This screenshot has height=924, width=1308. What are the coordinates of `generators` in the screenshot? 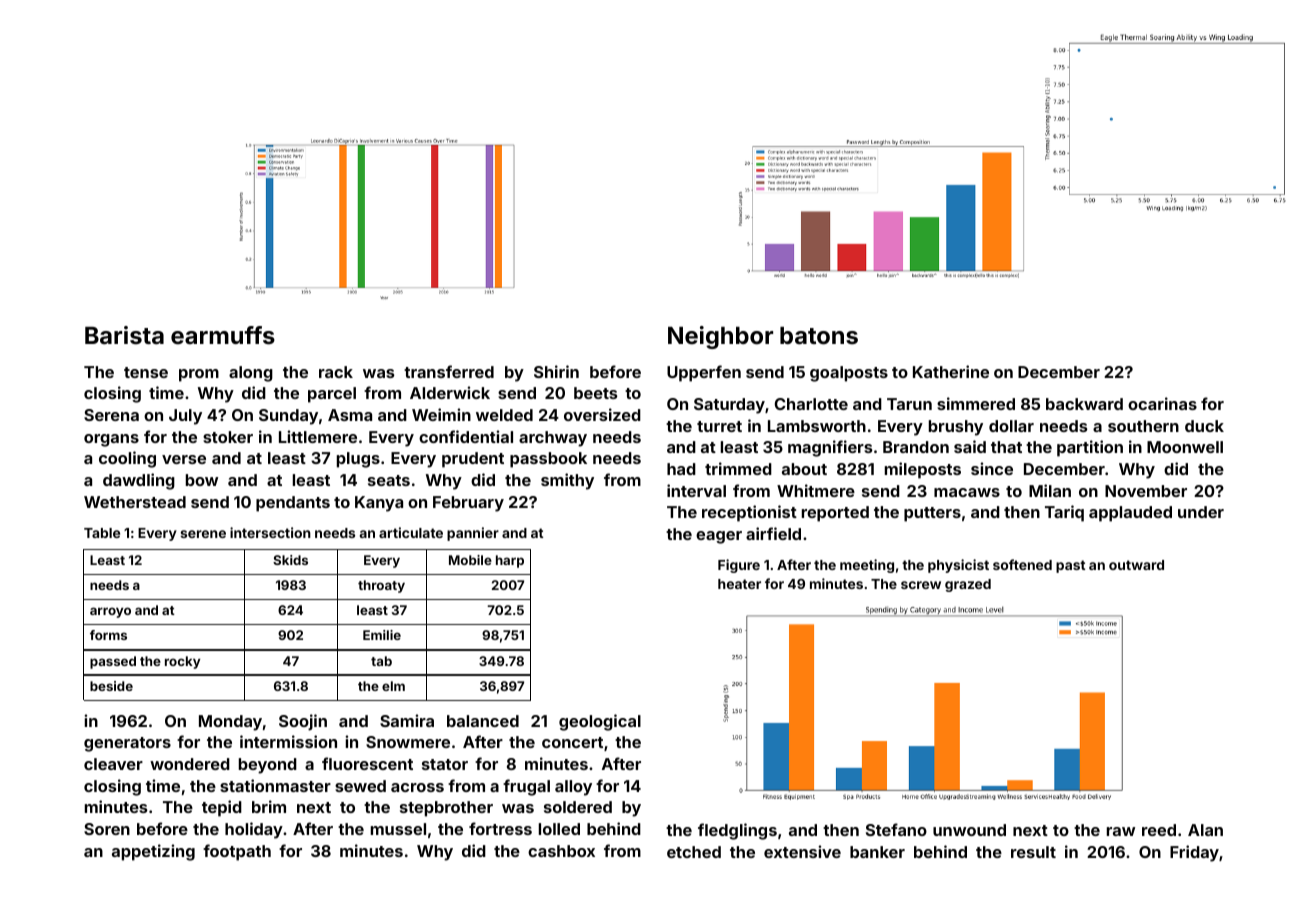 It's located at (127, 744).
